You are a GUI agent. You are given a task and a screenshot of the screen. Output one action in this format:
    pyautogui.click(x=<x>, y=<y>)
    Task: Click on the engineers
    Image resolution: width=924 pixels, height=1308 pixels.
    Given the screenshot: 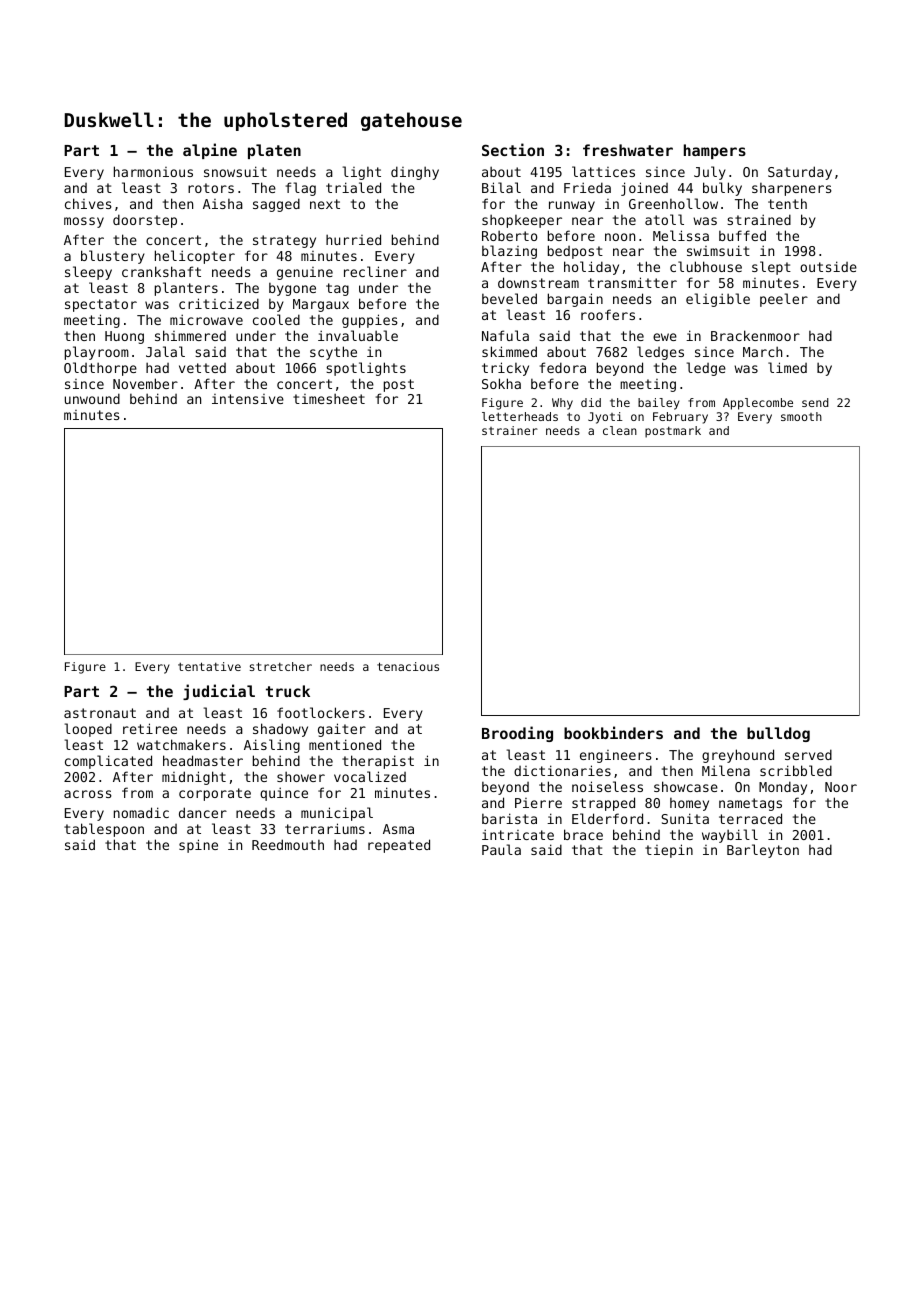 What is the action you would take?
    pyautogui.click(x=616, y=756)
